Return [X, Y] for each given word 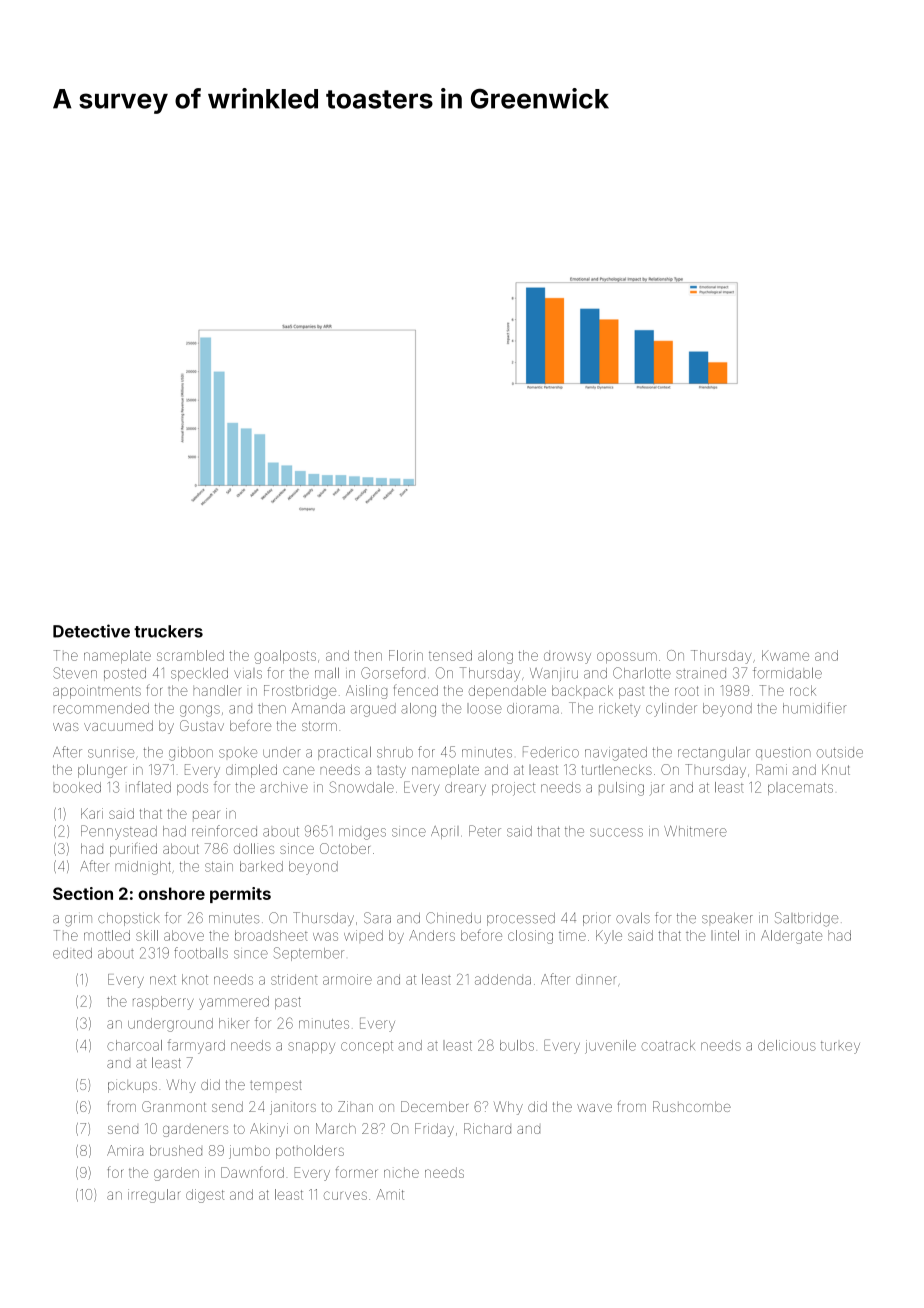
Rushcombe [692, 1106]
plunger [102, 771]
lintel [725, 935]
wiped [363, 935]
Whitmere [695, 831]
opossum [627, 657]
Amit [390, 1194]
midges [362, 833]
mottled [107, 935]
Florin [406, 655]
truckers [168, 631]
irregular [154, 1196]
